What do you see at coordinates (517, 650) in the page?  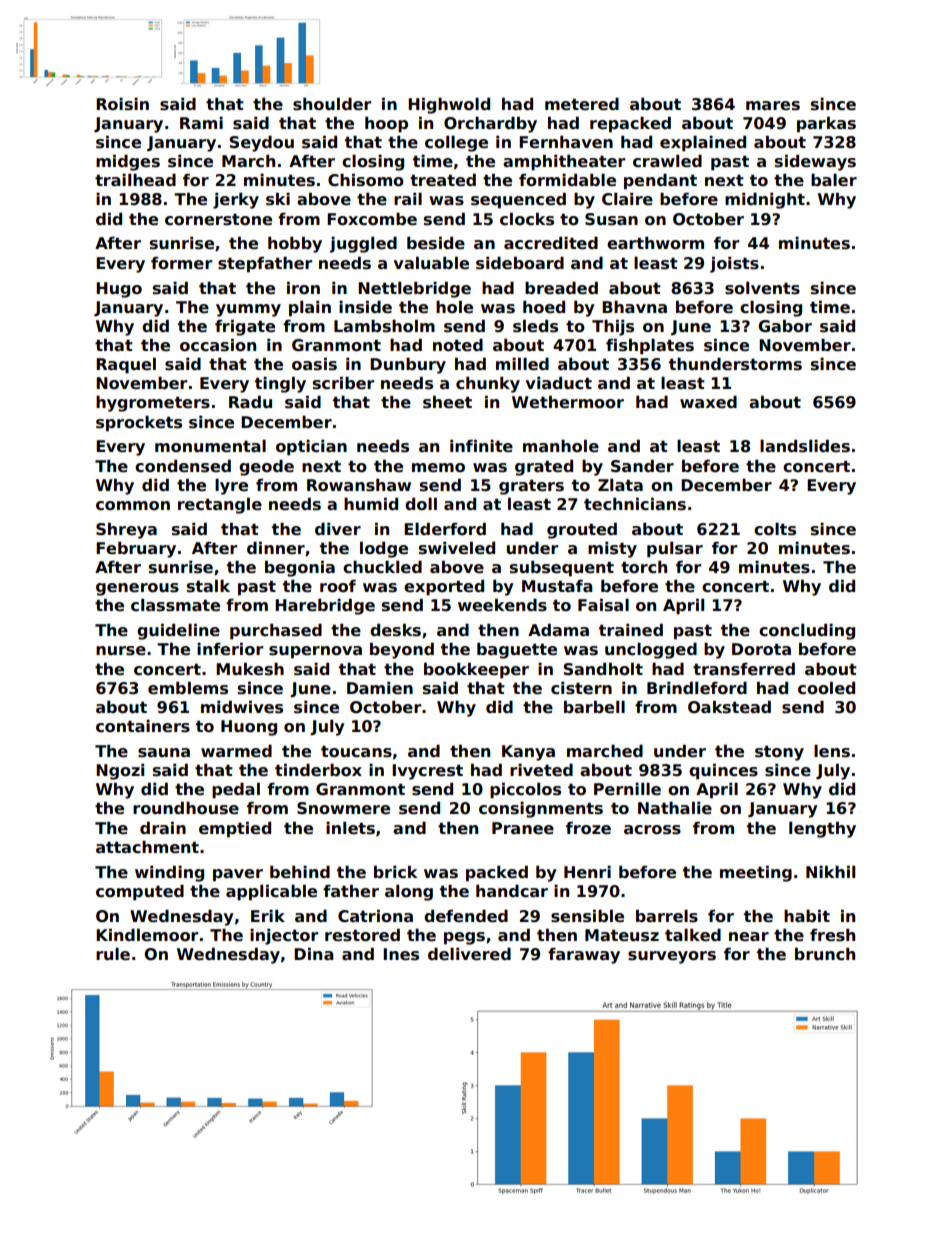 I see `baguette` at bounding box center [517, 650].
